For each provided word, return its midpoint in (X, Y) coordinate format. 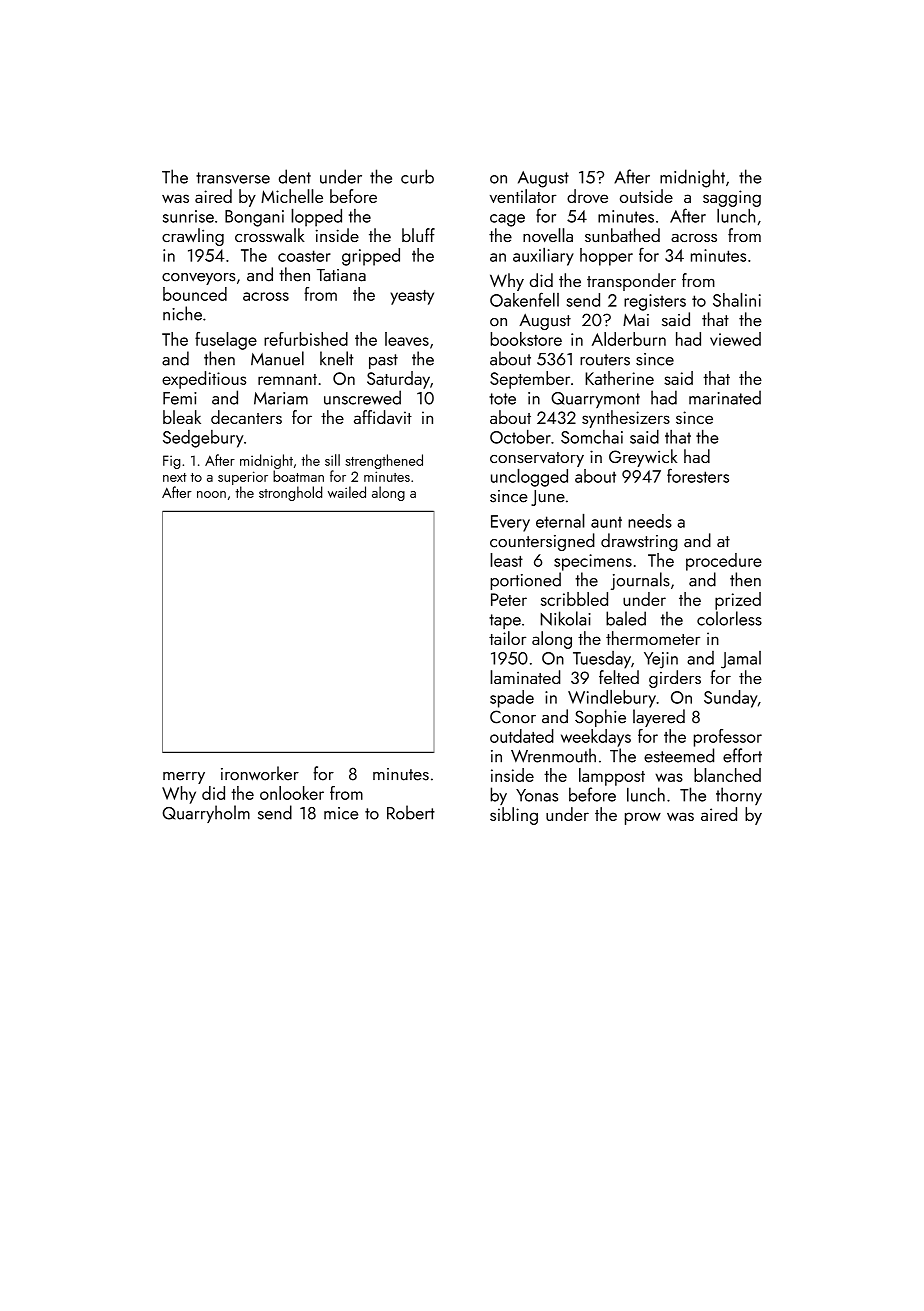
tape (505, 621)
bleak (182, 417)
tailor (507, 638)
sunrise (188, 216)
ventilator (523, 196)
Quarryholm (206, 814)
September (530, 380)
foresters (698, 475)
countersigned (542, 542)
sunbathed (622, 235)
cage (507, 220)
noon (211, 494)
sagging (732, 198)
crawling (193, 237)
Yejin (661, 660)
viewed (735, 339)
